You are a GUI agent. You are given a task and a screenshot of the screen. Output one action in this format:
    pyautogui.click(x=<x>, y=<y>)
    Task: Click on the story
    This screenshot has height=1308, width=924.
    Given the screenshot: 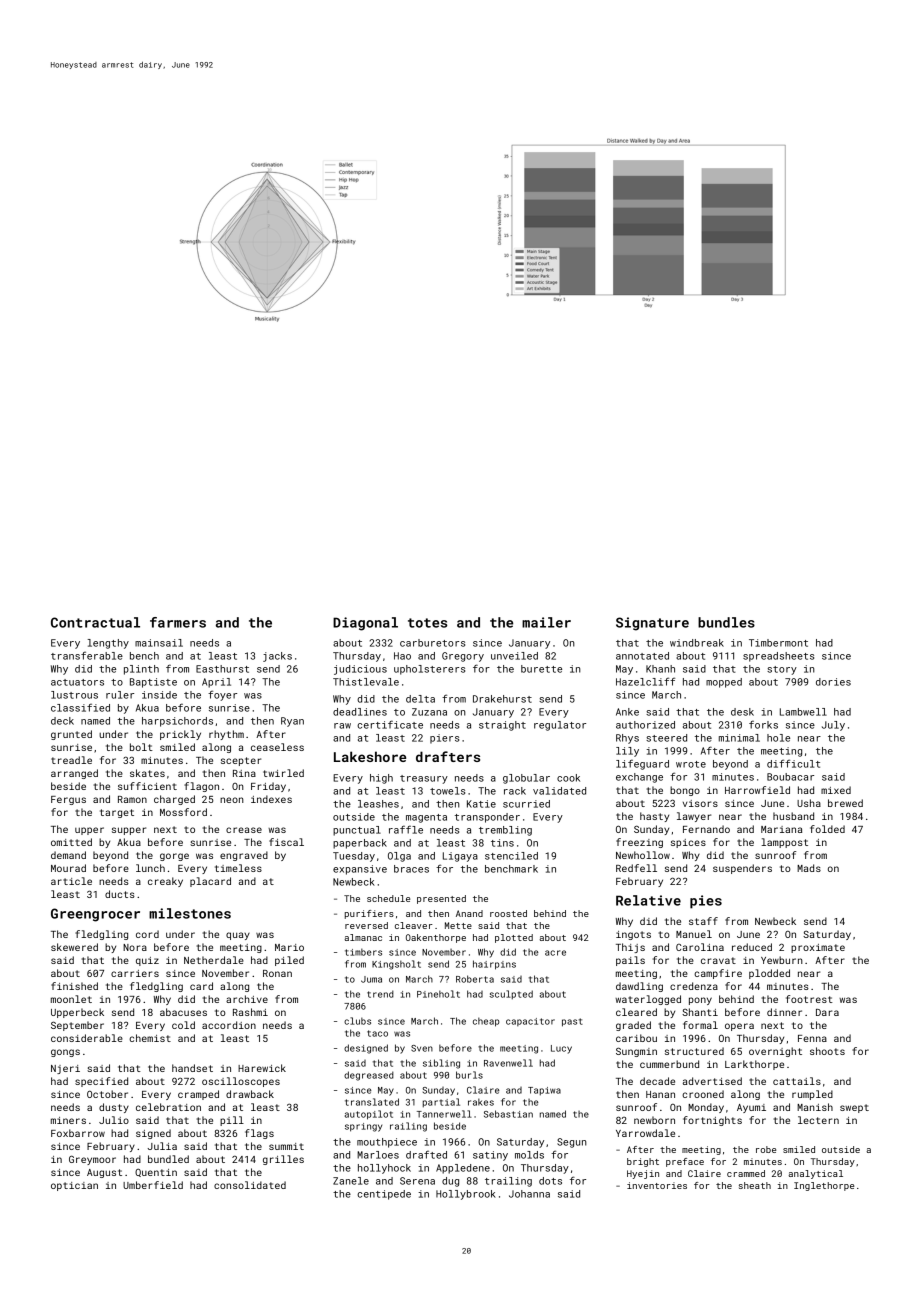 What is the action you would take?
    pyautogui.click(x=782, y=670)
